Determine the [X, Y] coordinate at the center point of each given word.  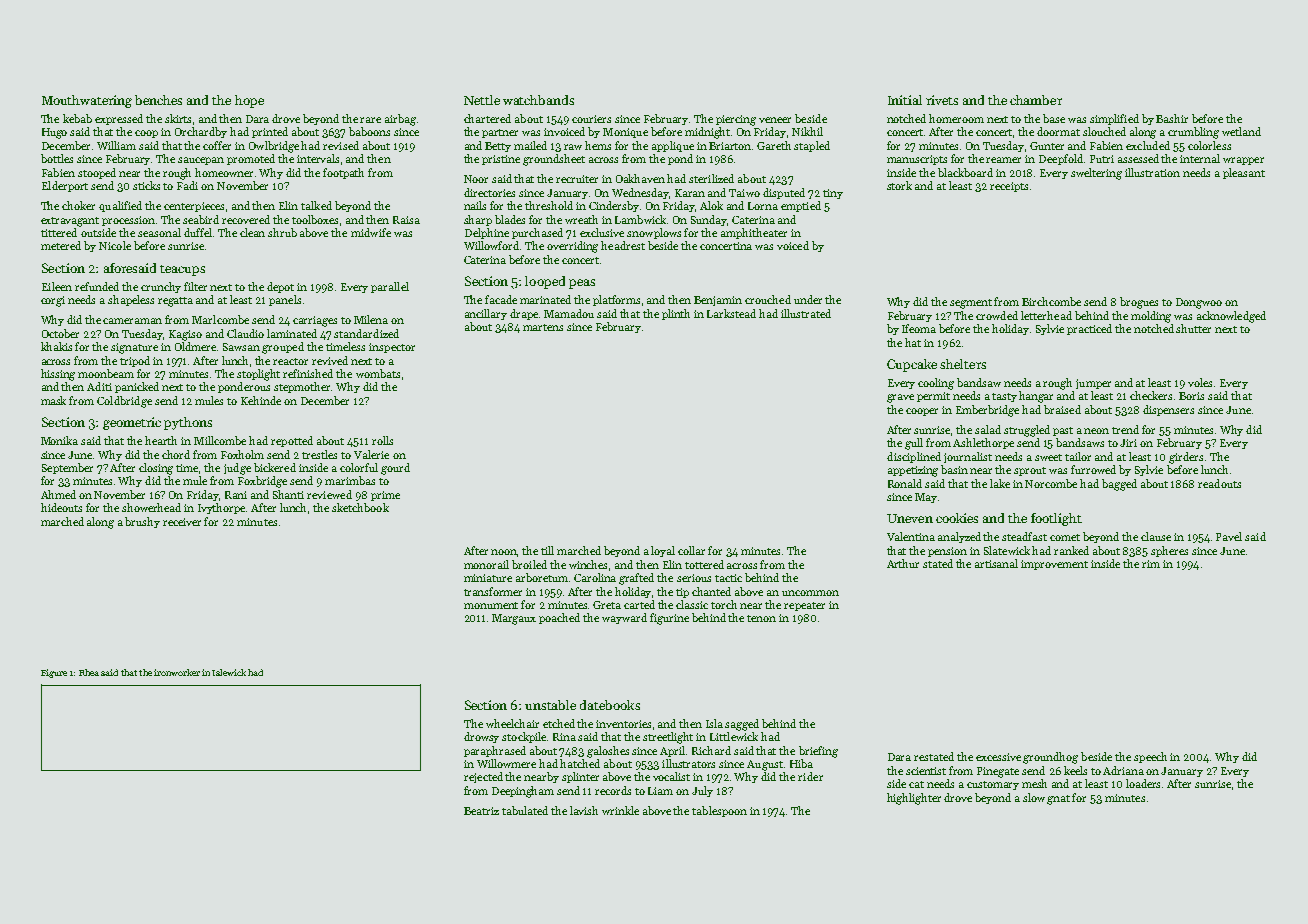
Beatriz [481, 811]
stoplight [258, 375]
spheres [1169, 551]
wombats [378, 373]
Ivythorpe [221, 508]
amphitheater [754, 233]
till [547, 550]
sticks [146, 185]
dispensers [1168, 410]
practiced [1089, 329]
